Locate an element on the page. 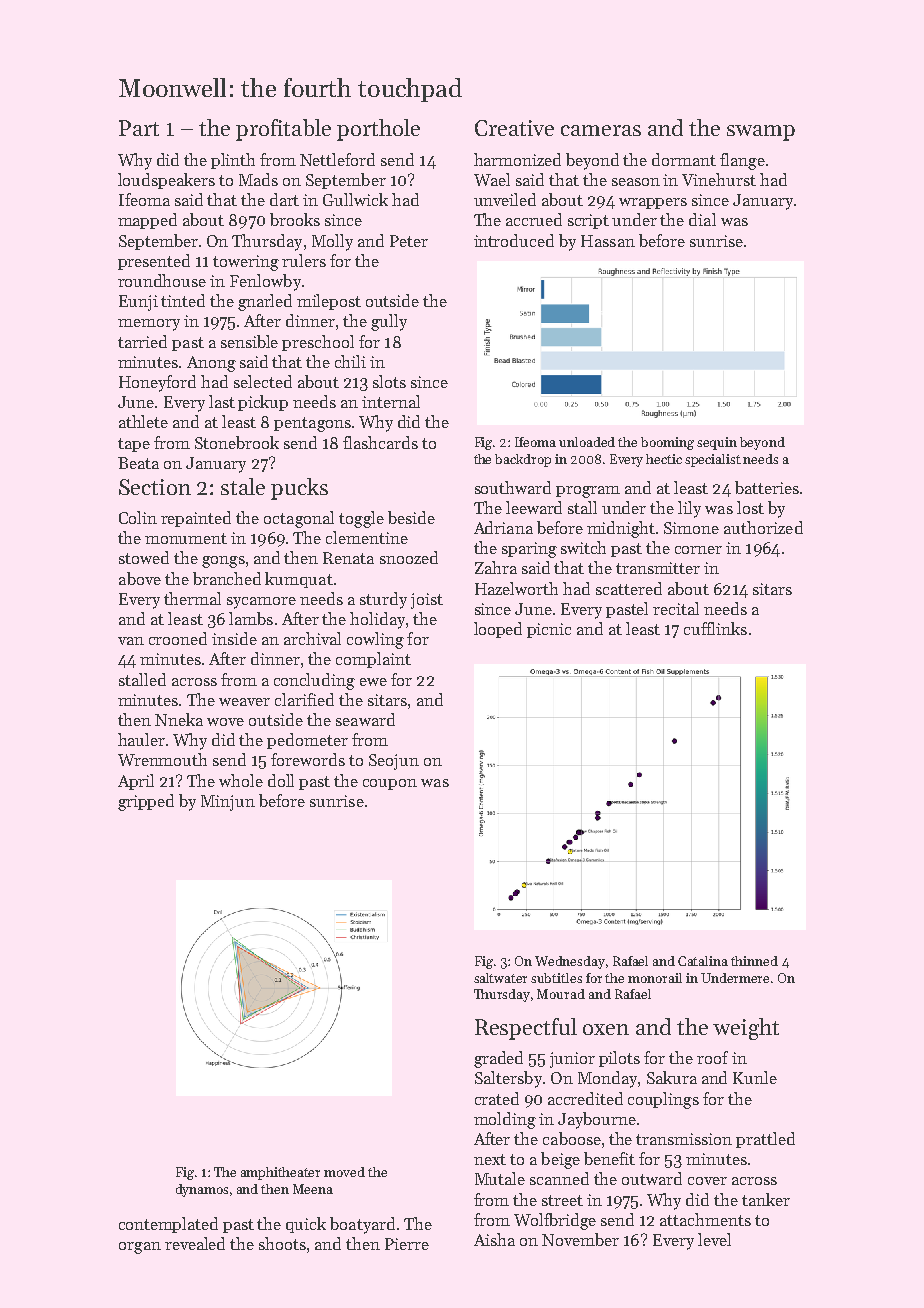  pentagons is located at coordinates (312, 424).
